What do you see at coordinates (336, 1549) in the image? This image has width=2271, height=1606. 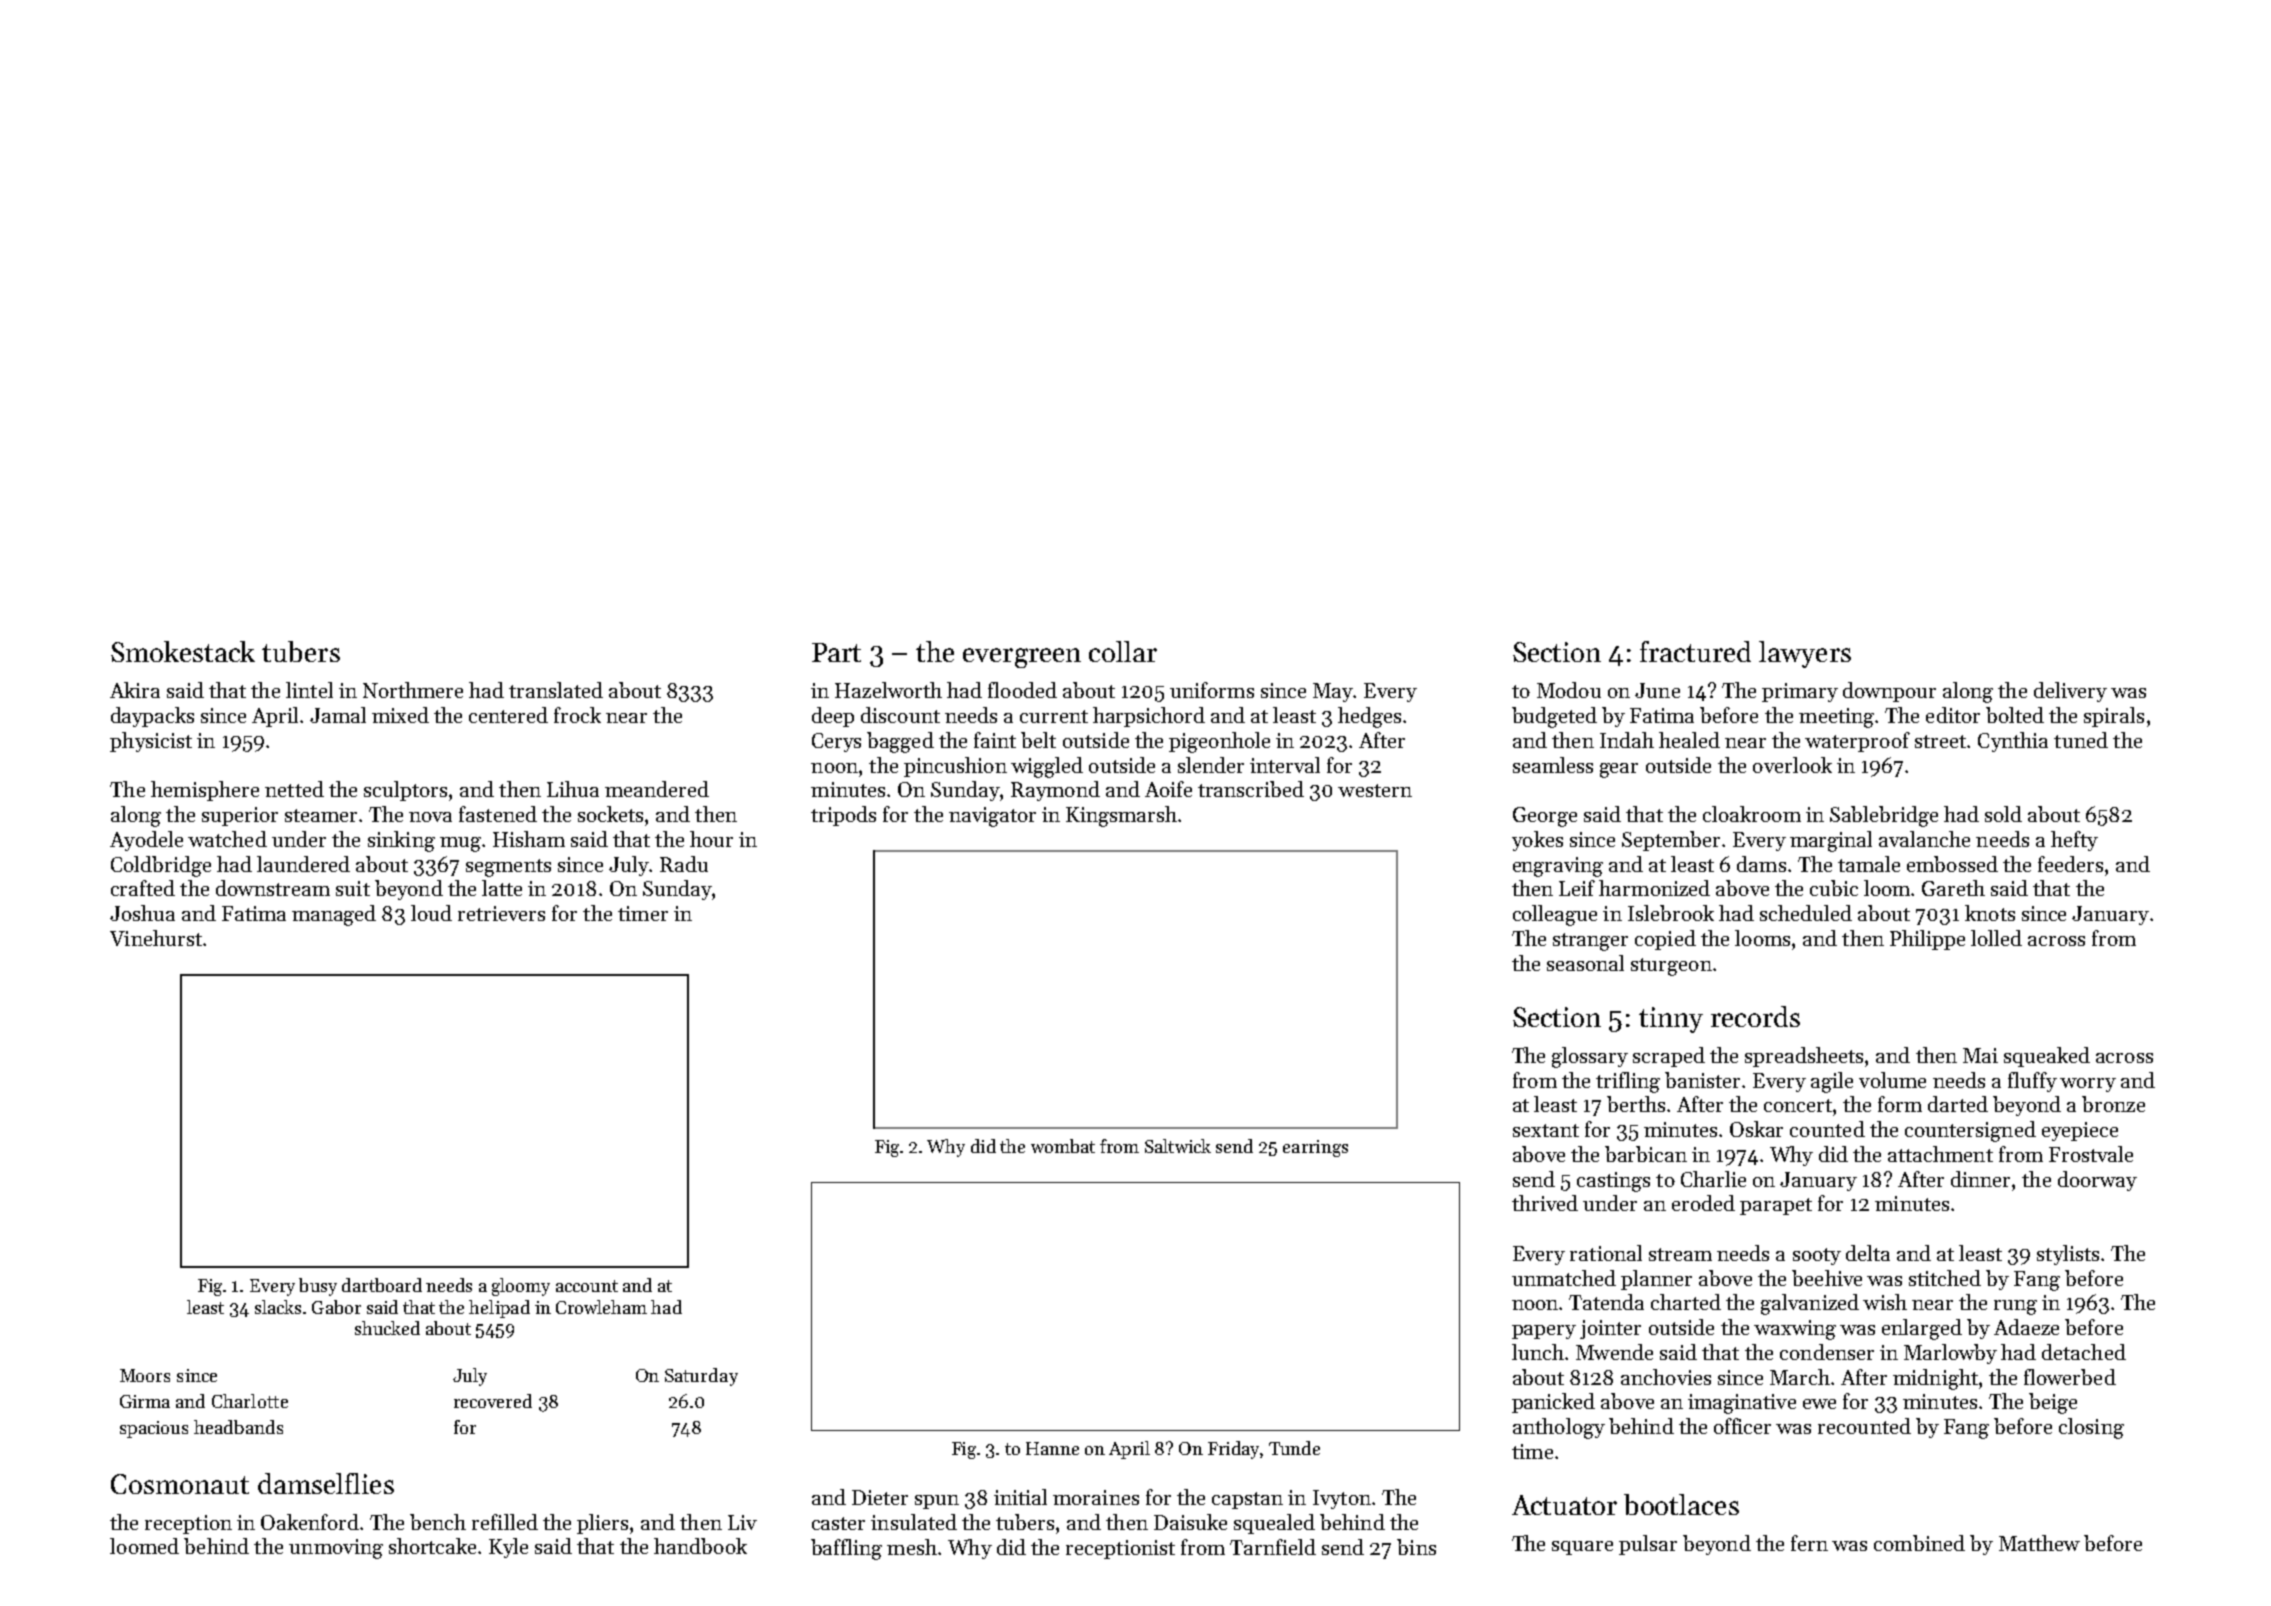 I see `unmoving` at bounding box center [336, 1549].
